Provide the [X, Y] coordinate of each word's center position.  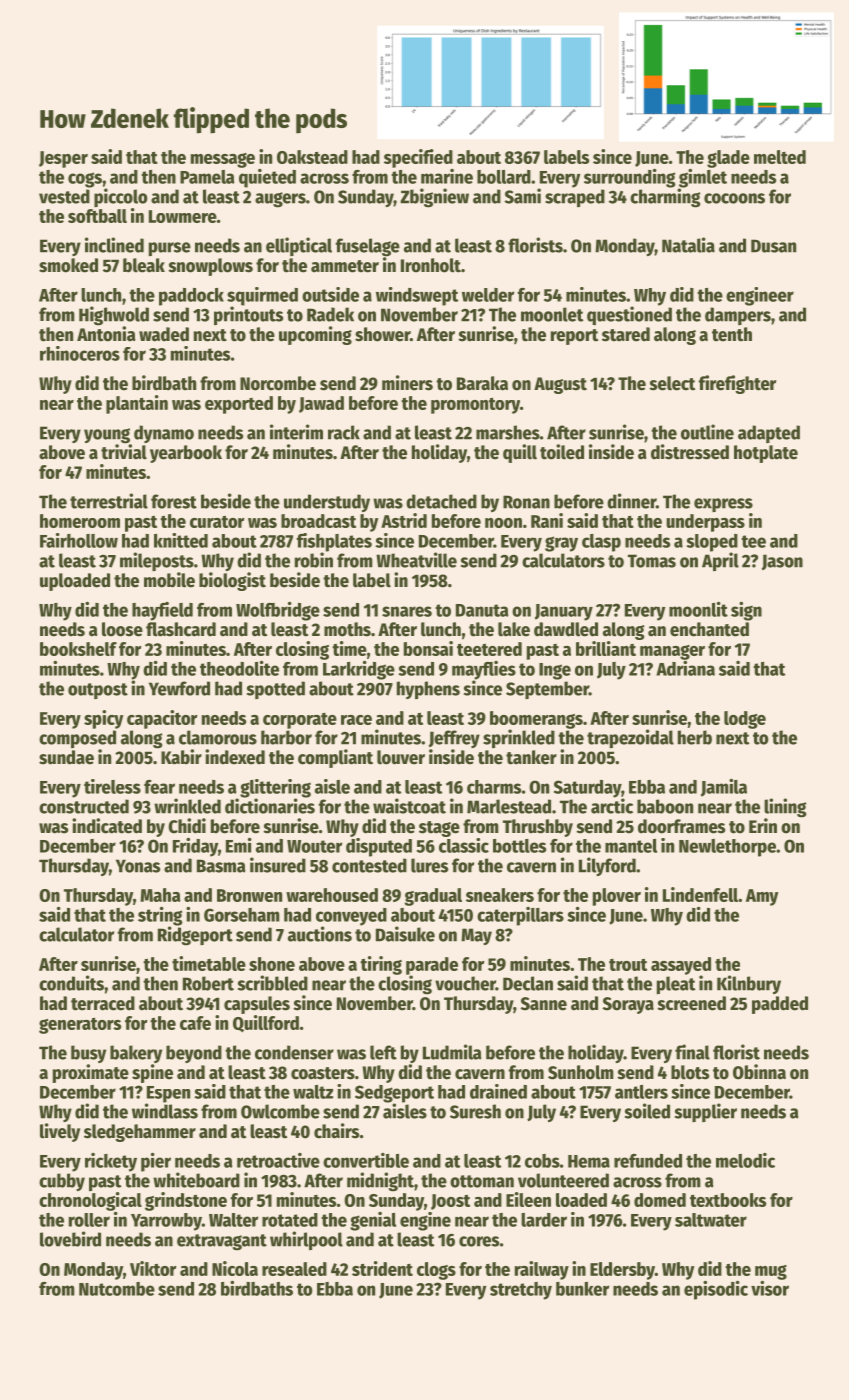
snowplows [210, 267]
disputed [379, 847]
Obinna [759, 1072]
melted [780, 157]
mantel [631, 846]
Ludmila [452, 1052]
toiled [562, 452]
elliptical [299, 246]
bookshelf [78, 649]
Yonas [138, 866]
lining [785, 808]
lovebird [70, 1239]
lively [60, 1132]
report [574, 337]
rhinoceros [80, 353]
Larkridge [359, 670]
